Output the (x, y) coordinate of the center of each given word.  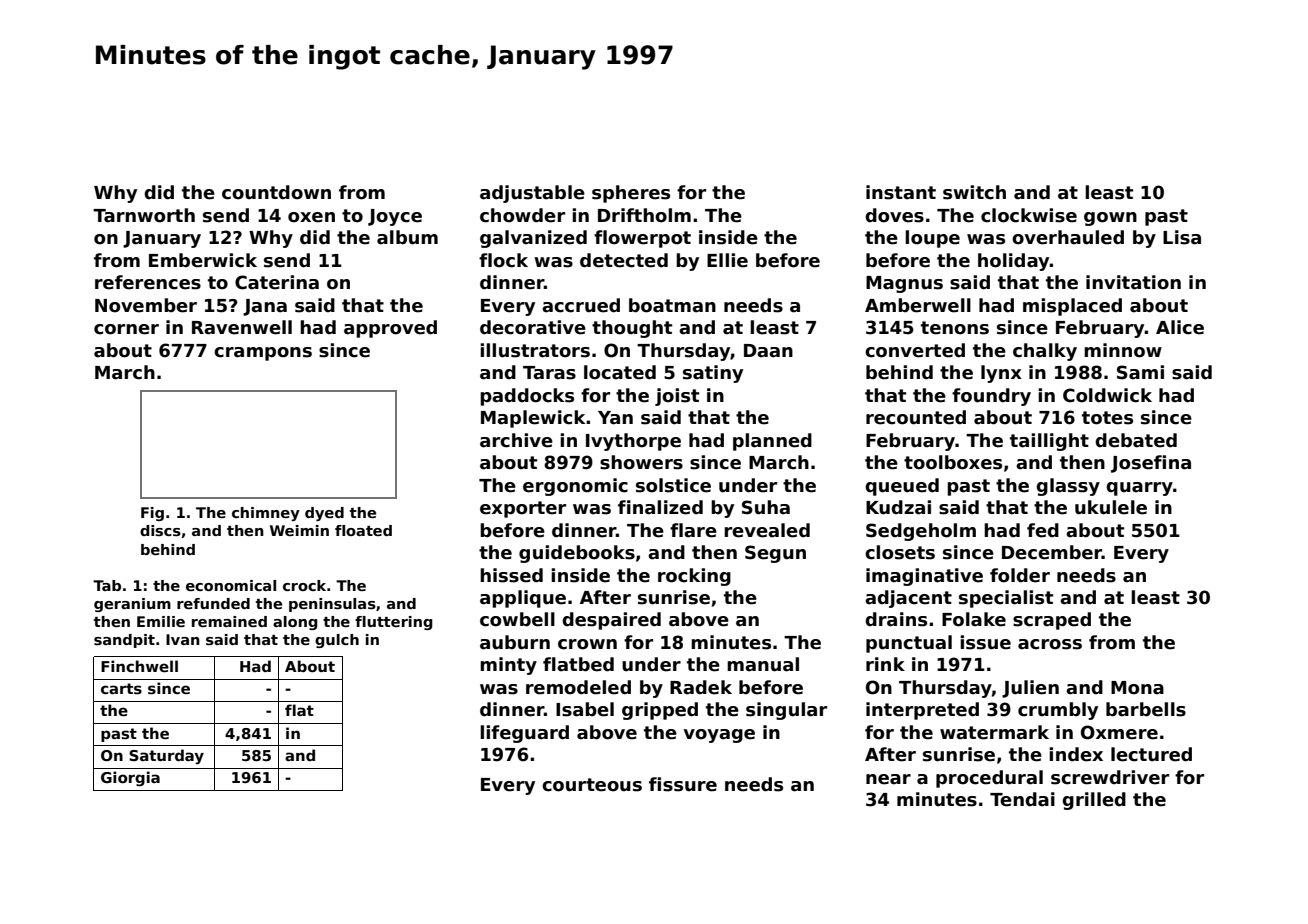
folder (1020, 575)
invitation (1133, 282)
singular (786, 711)
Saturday (166, 756)
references (148, 282)
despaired (611, 621)
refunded (213, 603)
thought (632, 329)
